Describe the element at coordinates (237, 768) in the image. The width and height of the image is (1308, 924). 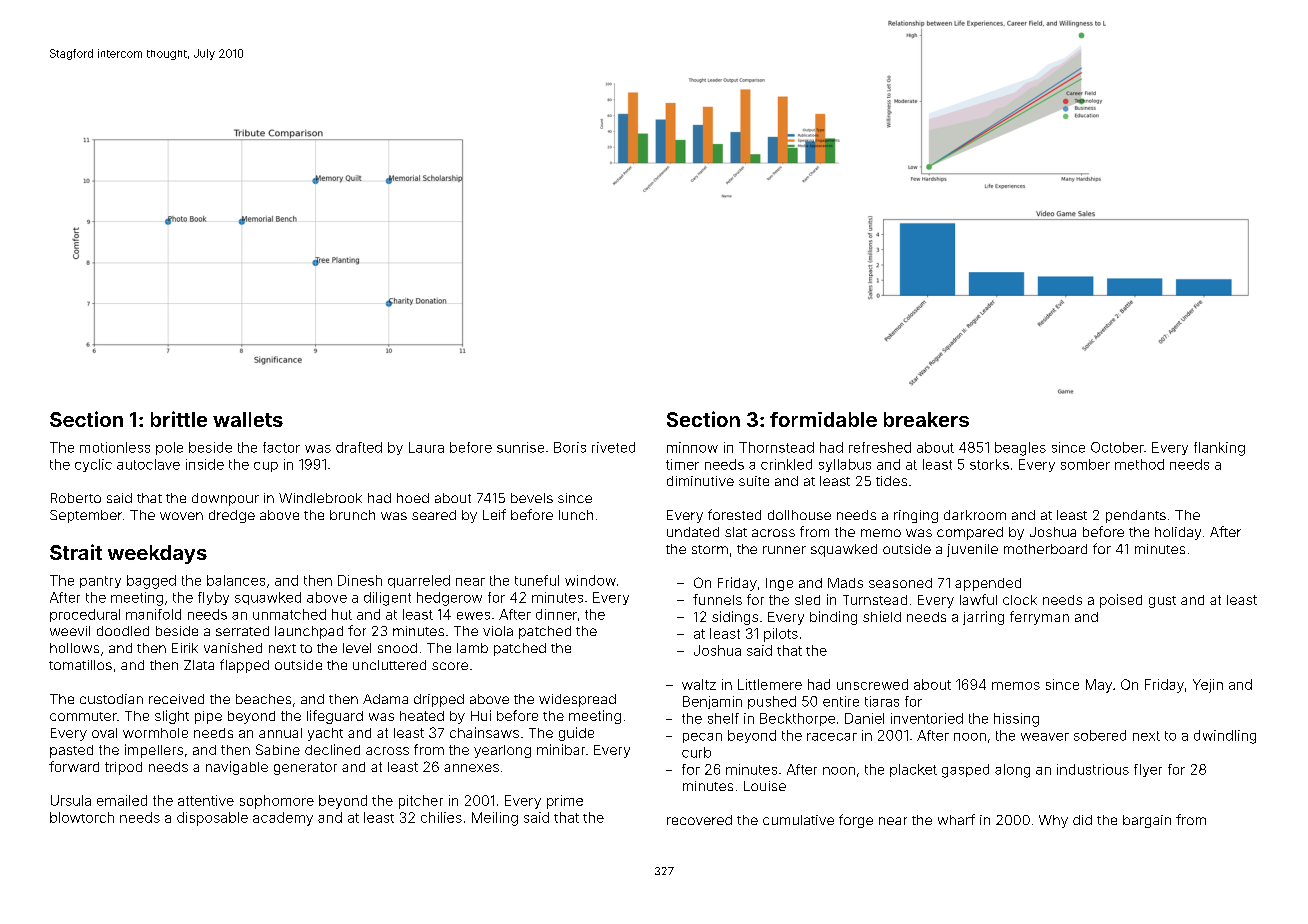
I see `navigable` at that location.
